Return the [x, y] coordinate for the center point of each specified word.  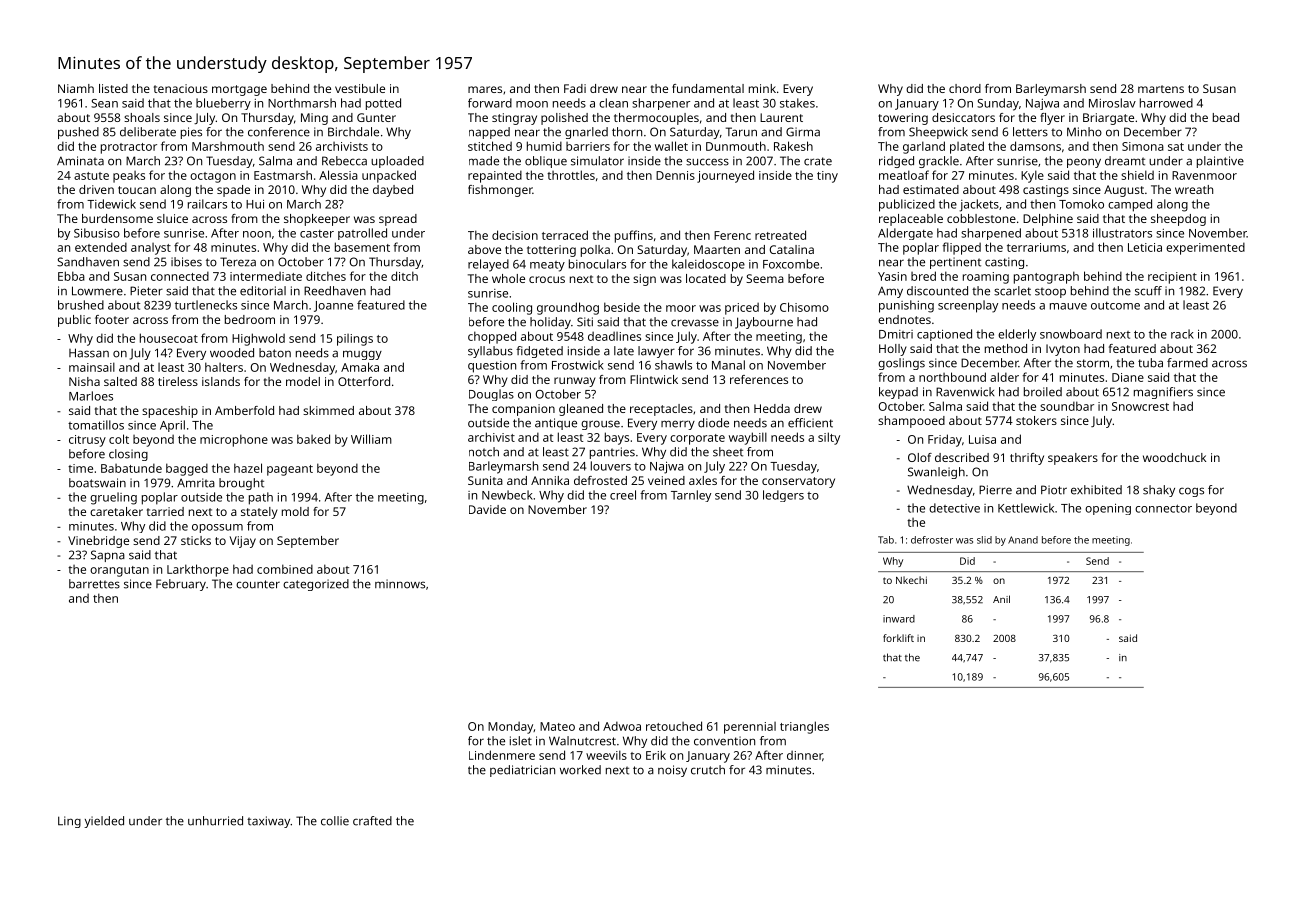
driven [96, 189]
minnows [400, 584]
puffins [634, 236]
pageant [290, 470]
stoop [1050, 292]
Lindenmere [502, 755]
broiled [1043, 392]
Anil [1001, 599]
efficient [810, 423]
